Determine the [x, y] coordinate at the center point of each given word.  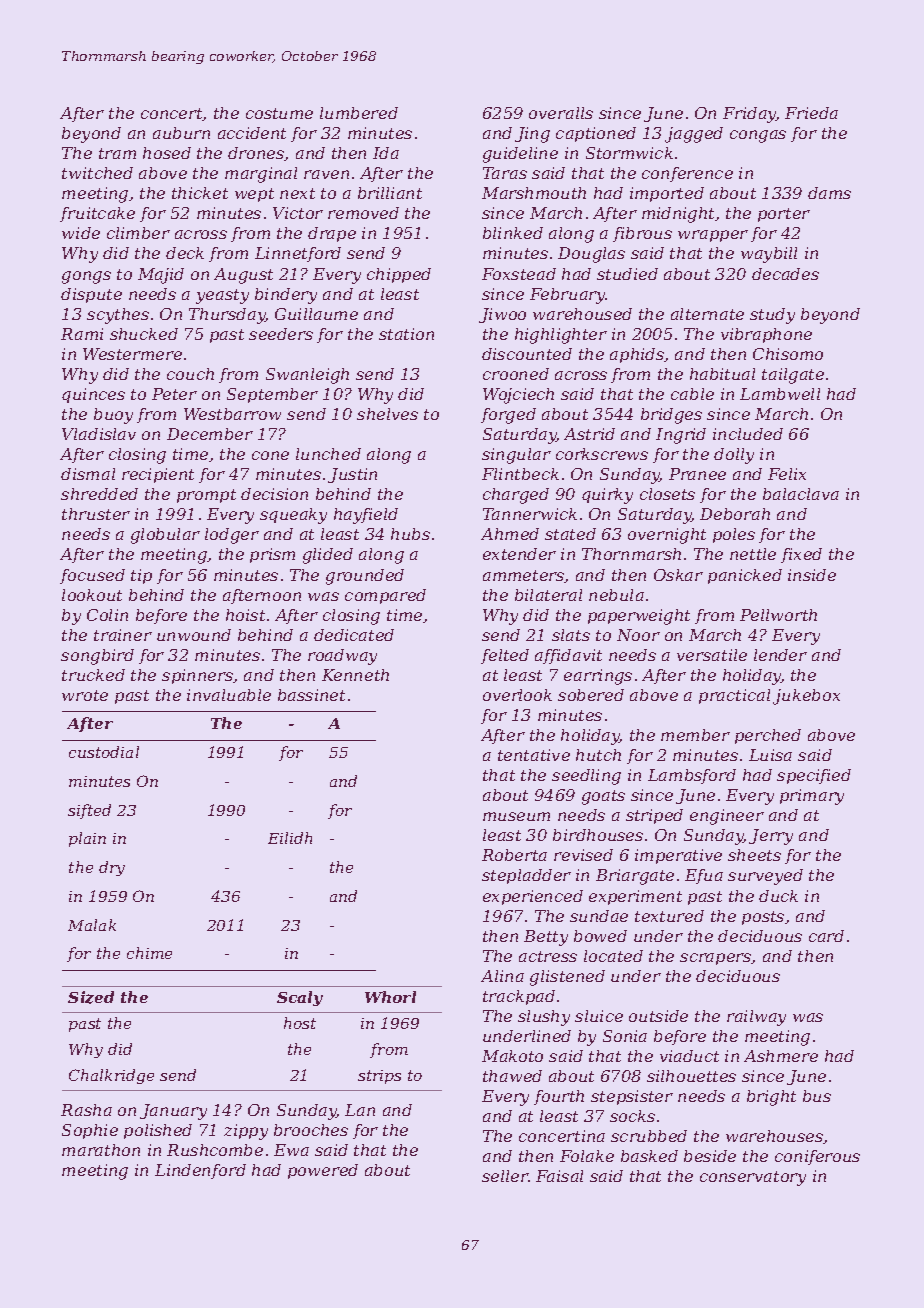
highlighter [561, 336]
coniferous [817, 1157]
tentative [534, 755]
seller [505, 1176]
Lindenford [200, 1171]
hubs [410, 534]
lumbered [359, 113]
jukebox [806, 697]
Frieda [811, 113]
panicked [745, 576]
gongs [86, 277]
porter [784, 215]
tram [117, 153]
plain [87, 839]
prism [272, 555]
